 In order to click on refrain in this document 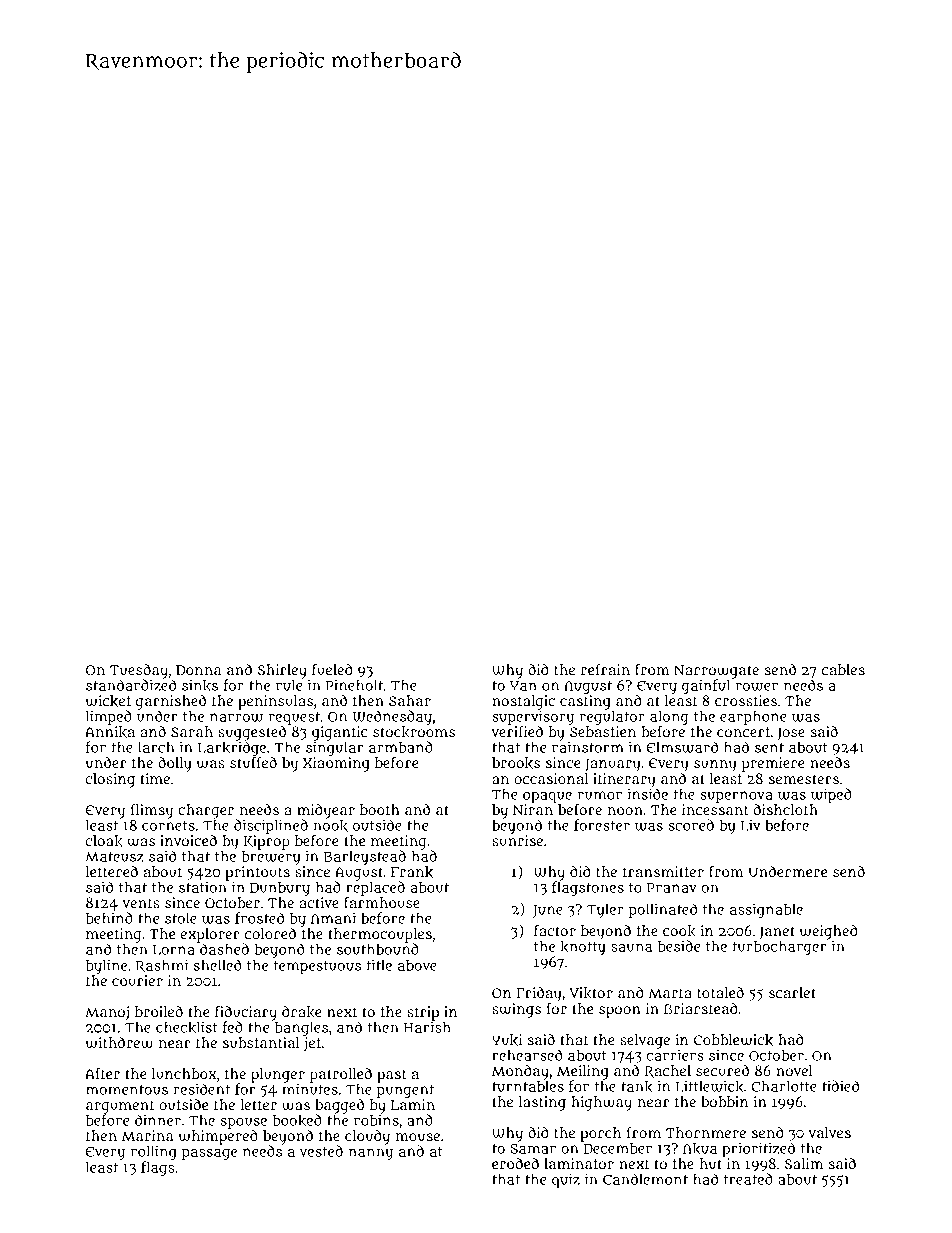, I will do `click(605, 669)`.
